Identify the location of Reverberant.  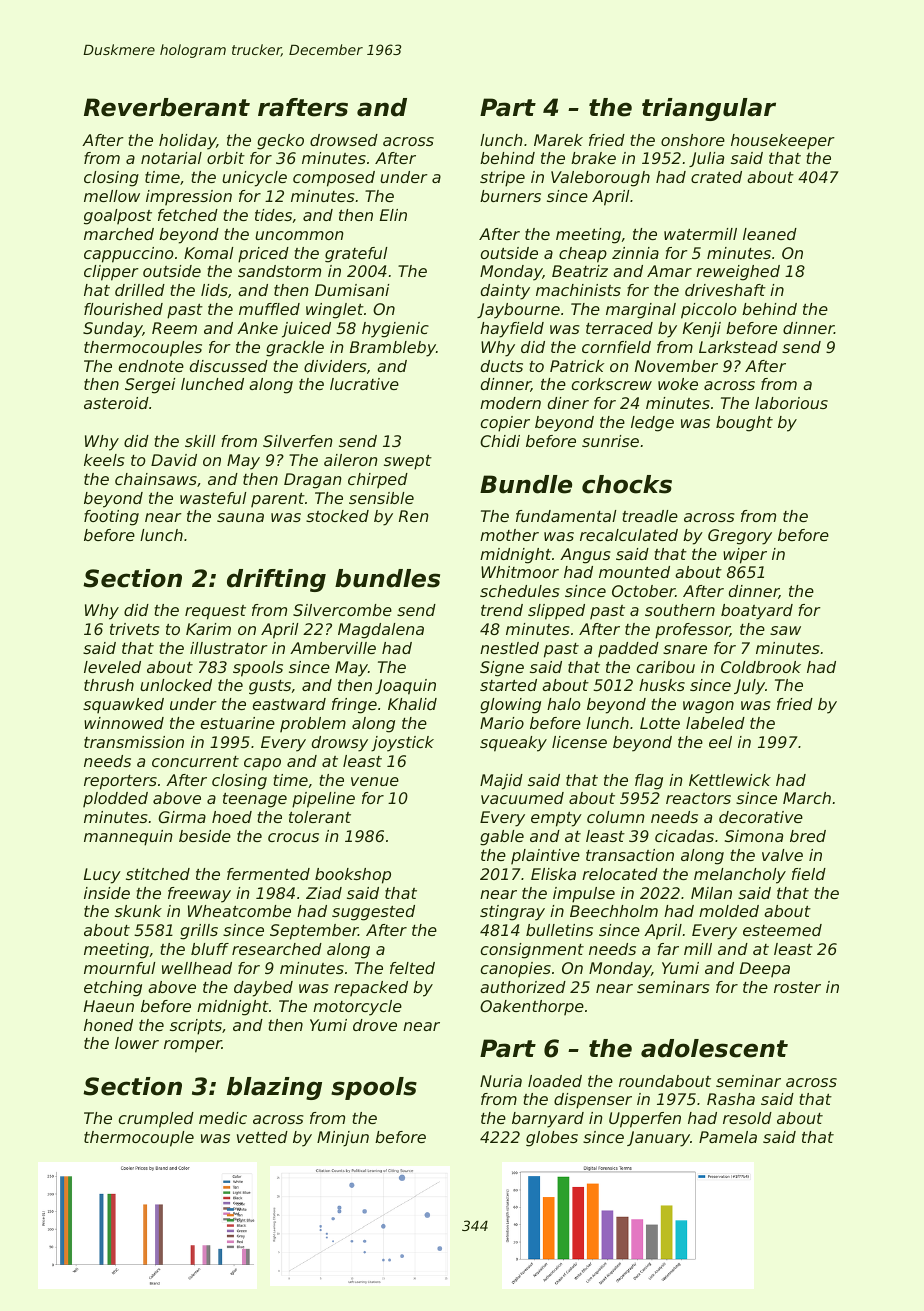
(167, 107).
